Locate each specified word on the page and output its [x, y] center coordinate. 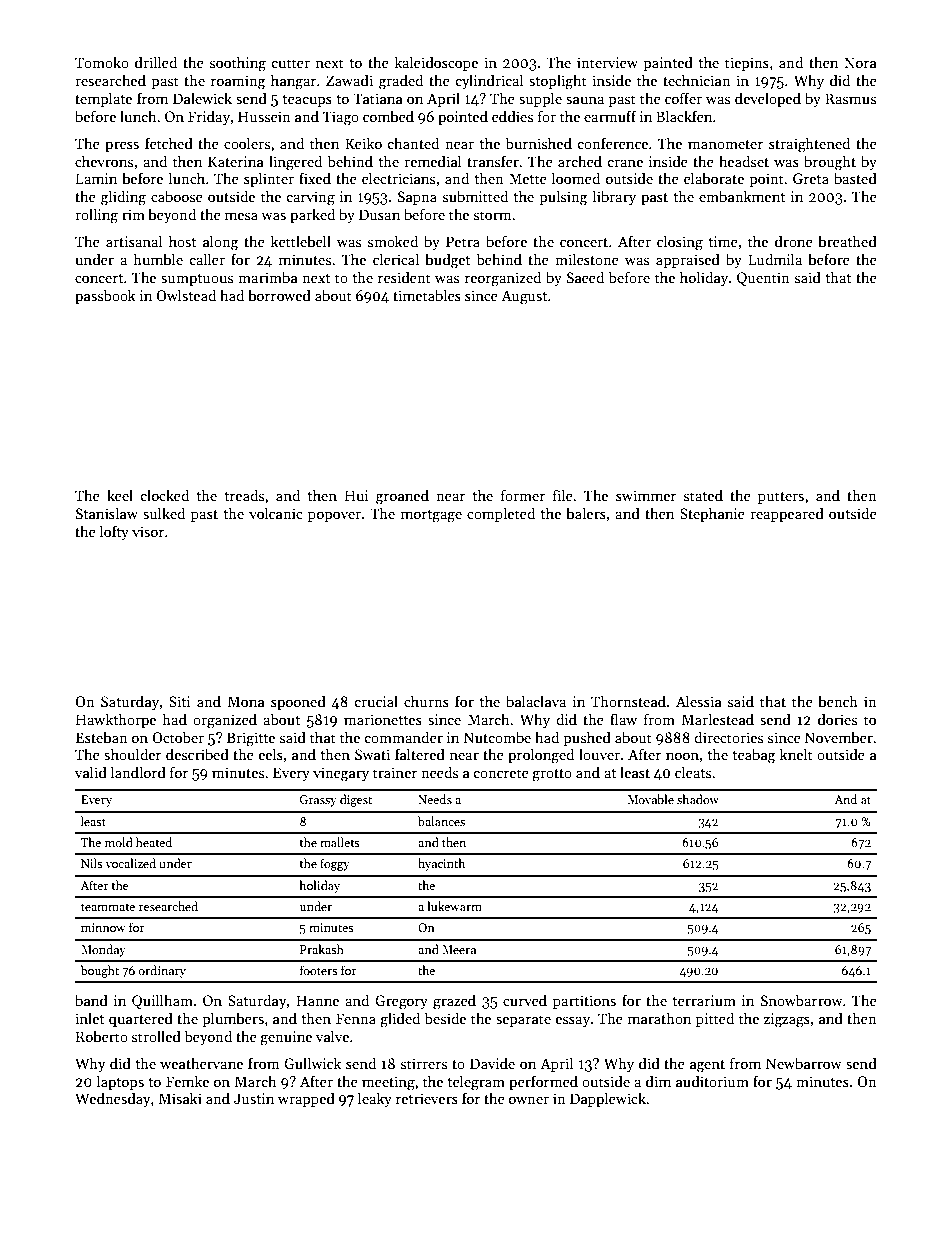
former [523, 495]
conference [613, 143]
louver [599, 754]
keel [120, 495]
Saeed [585, 277]
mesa [241, 216]
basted [855, 178]
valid [91, 772]
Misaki [180, 1098]
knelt [796, 754]
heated [154, 842]
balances [441, 821]
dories [837, 719]
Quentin [763, 279]
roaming [238, 82]
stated [703, 495]
